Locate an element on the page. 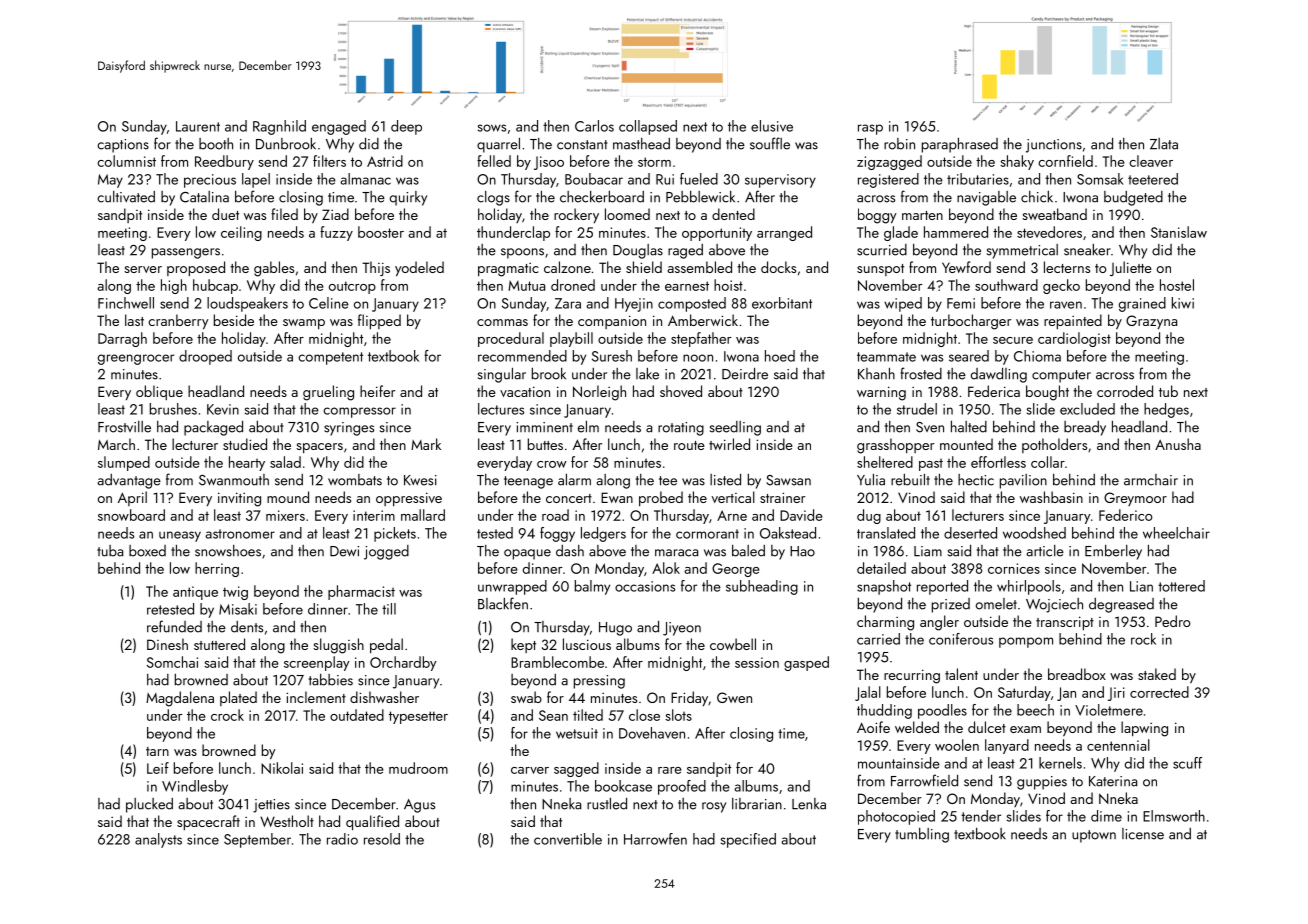  imminent is located at coordinates (544, 427).
